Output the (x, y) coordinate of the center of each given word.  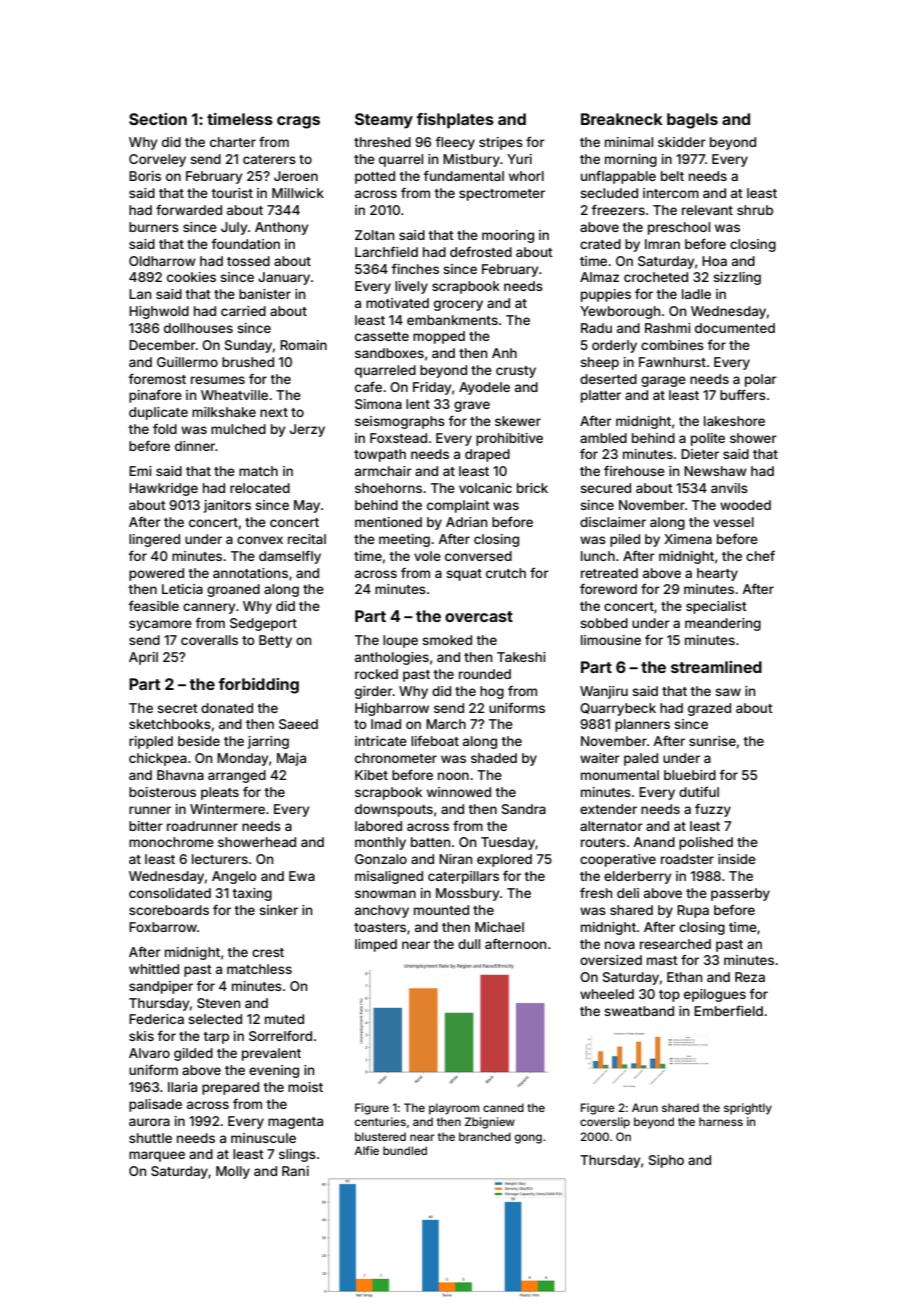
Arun (645, 1107)
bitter (146, 826)
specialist (716, 607)
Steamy (384, 121)
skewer (518, 421)
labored (378, 826)
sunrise (712, 741)
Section (158, 119)
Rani (295, 1171)
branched (485, 1136)
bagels (692, 121)
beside (199, 741)
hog (492, 692)
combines (672, 345)
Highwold (159, 312)
